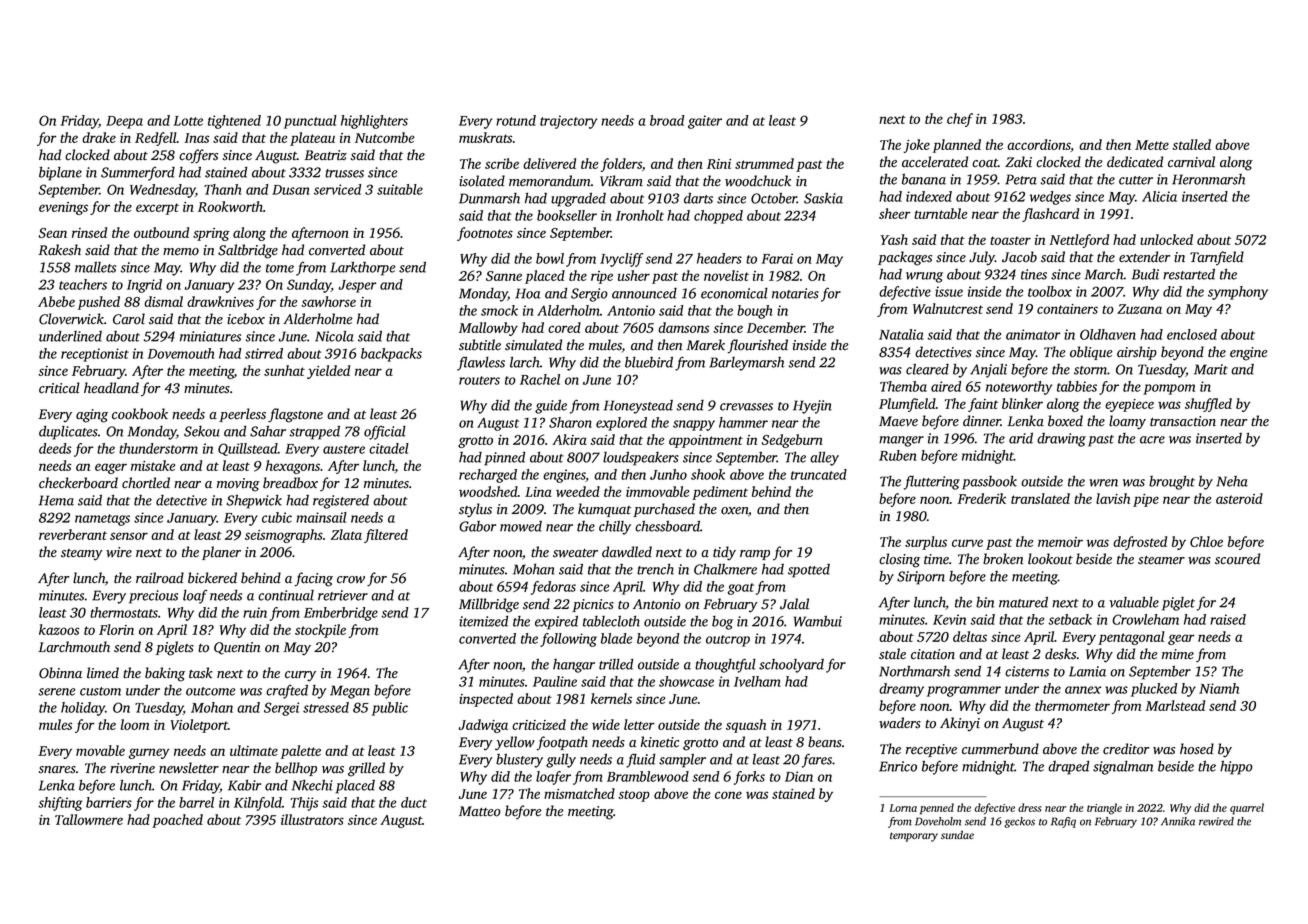  Describe the element at coordinates (504, 276) in the image. I see `Sanne` at that location.
